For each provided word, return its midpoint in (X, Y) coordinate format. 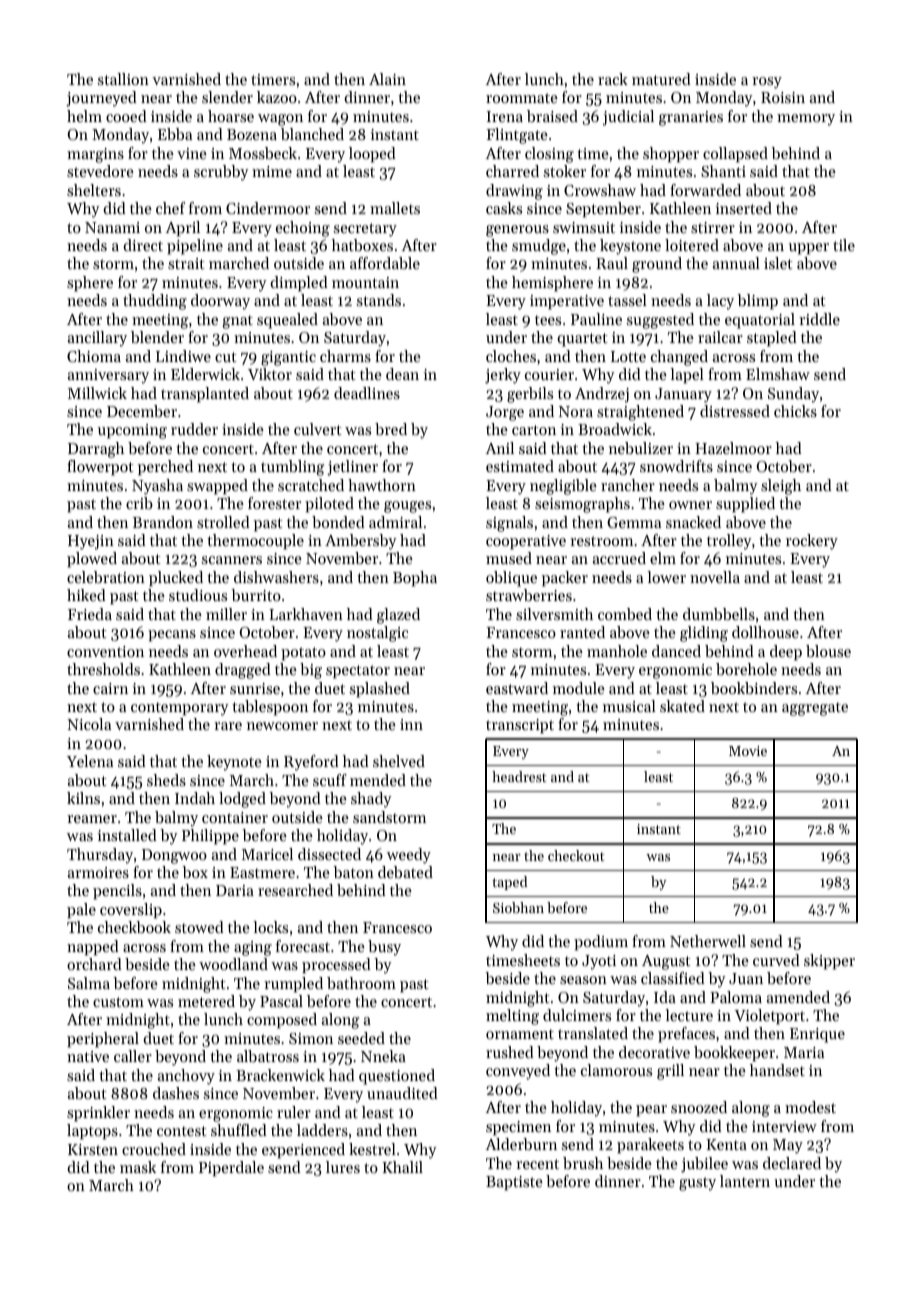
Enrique (817, 1035)
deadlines (367, 393)
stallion (123, 79)
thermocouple (255, 542)
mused (509, 558)
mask (138, 1167)
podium (601, 943)
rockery (812, 542)
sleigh (781, 487)
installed (127, 835)
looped (372, 155)
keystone (630, 247)
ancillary (97, 339)
